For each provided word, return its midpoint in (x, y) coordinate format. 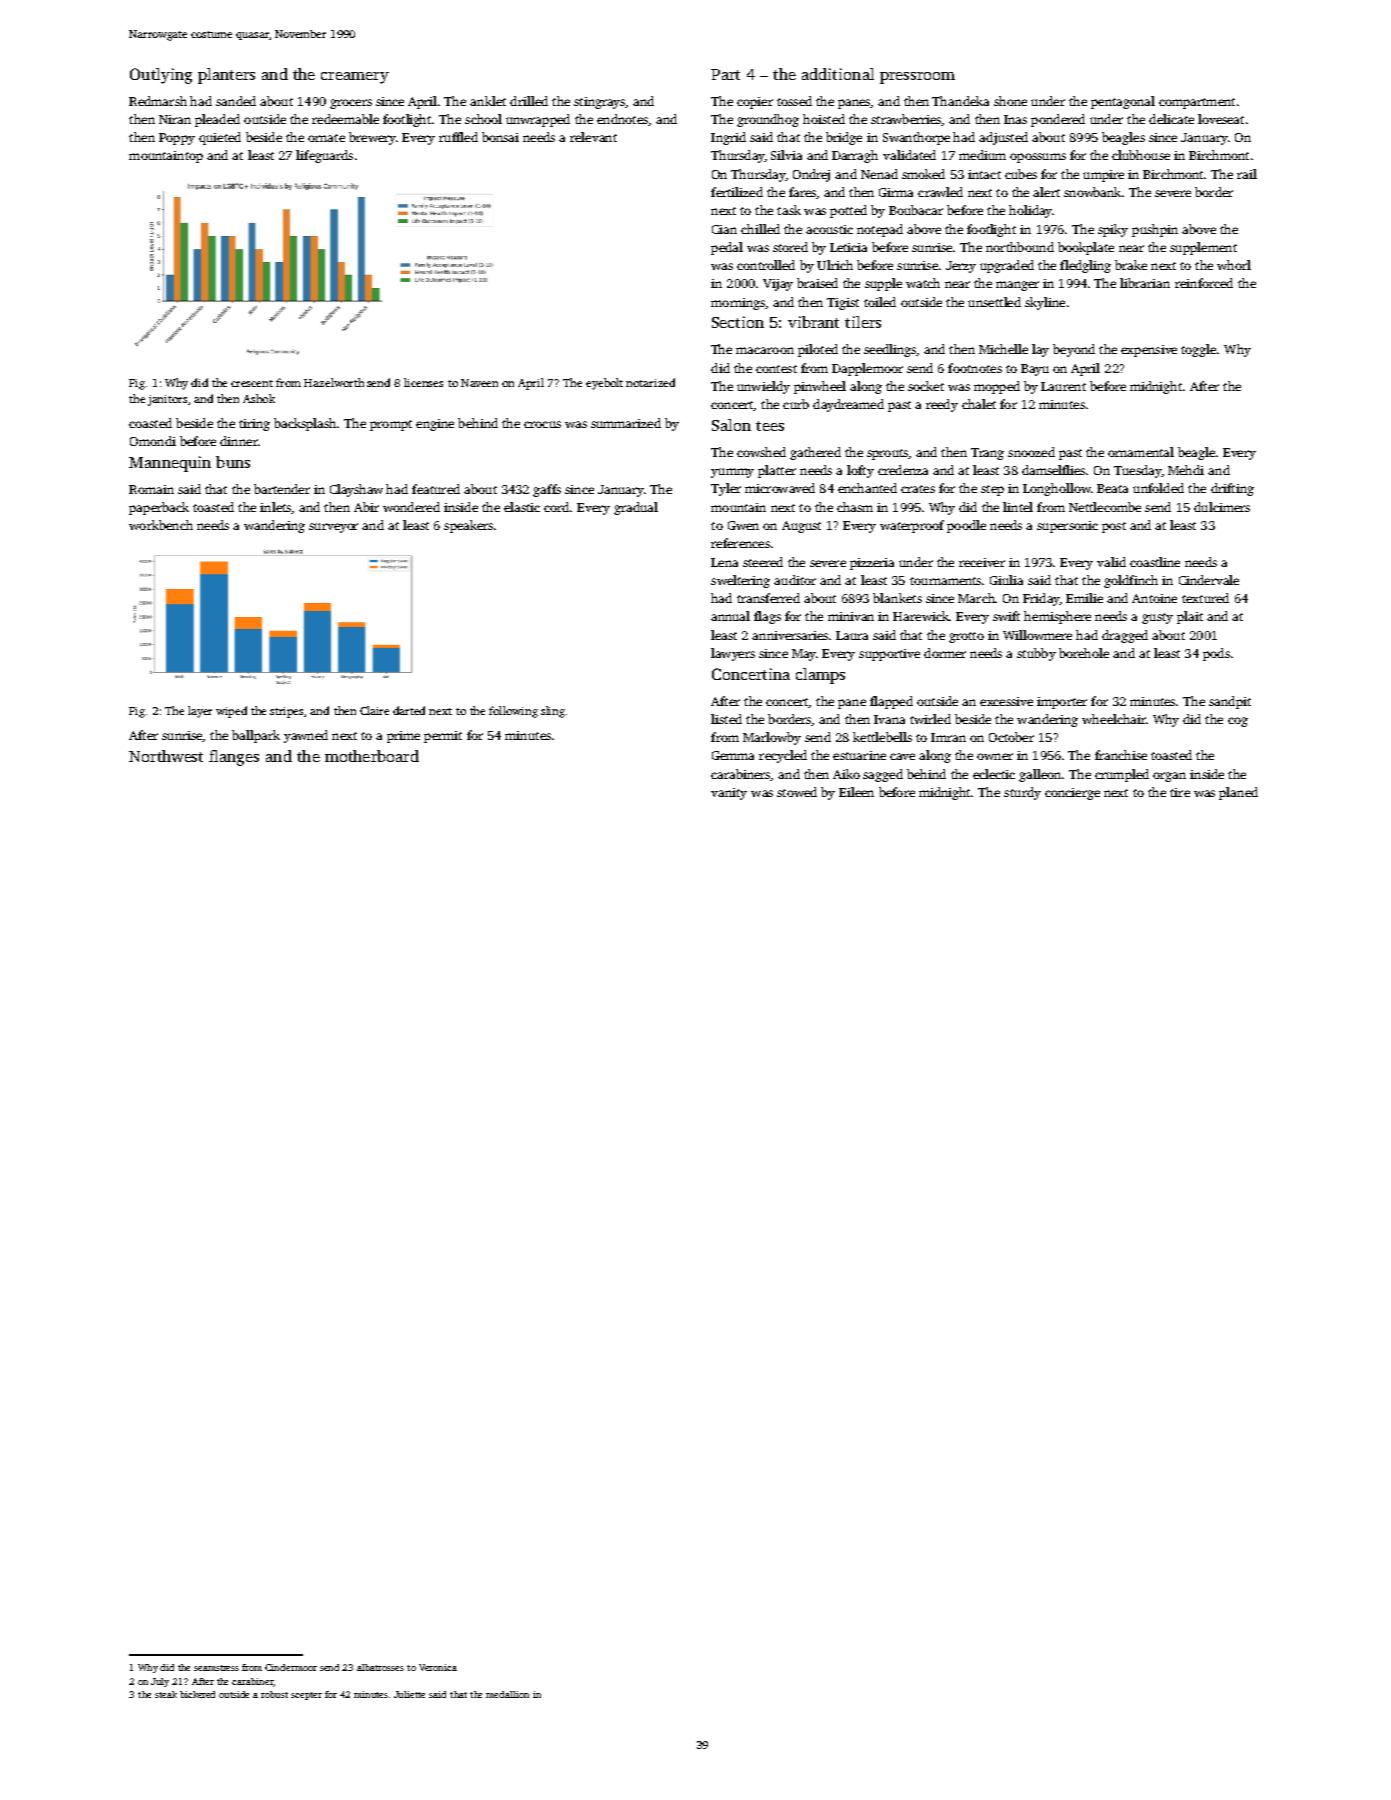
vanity (729, 794)
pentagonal (1123, 102)
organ (1169, 777)
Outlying (161, 76)
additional (838, 74)
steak (166, 1694)
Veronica (438, 1667)
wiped (231, 712)
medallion (507, 1694)
